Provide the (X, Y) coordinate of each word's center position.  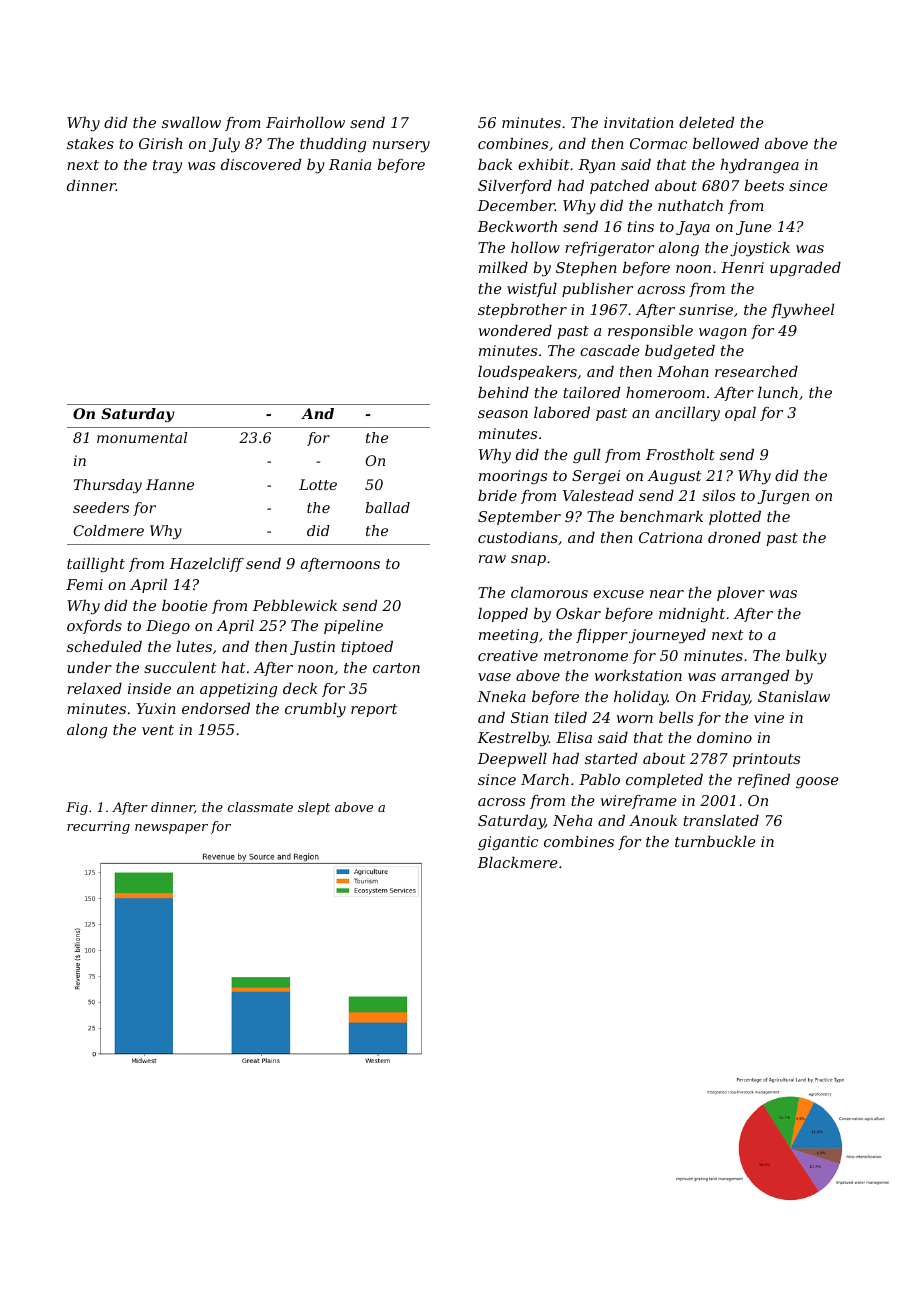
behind (503, 392)
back (495, 164)
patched (619, 187)
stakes (90, 143)
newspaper (171, 829)
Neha (572, 820)
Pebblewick (295, 605)
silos (718, 495)
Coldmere (108, 530)
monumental (142, 437)
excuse (618, 594)
